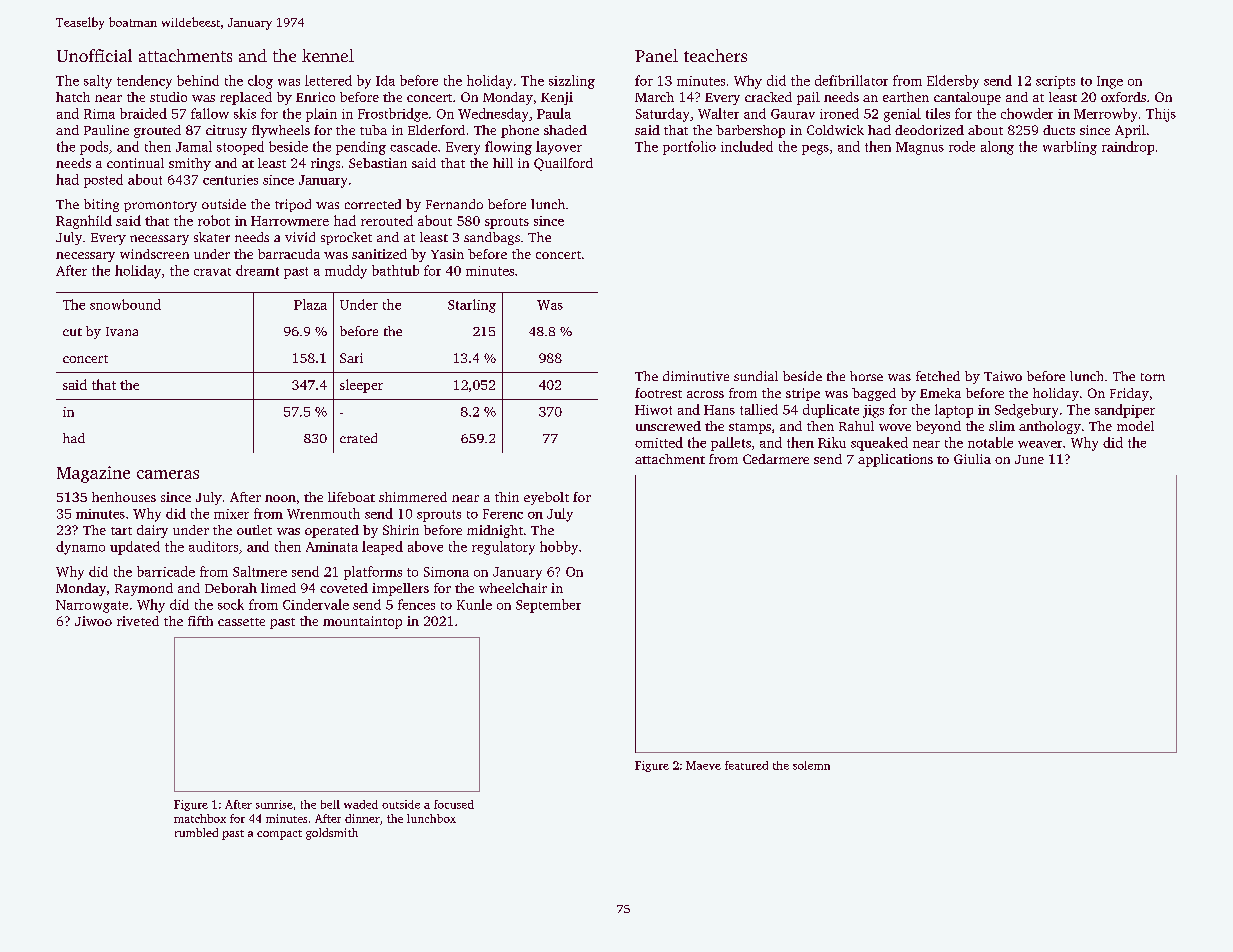 Image resolution: width=1233 pixels, height=952 pixels. What do you see at coordinates (572, 82) in the image?
I see `sizzling` at bounding box center [572, 82].
